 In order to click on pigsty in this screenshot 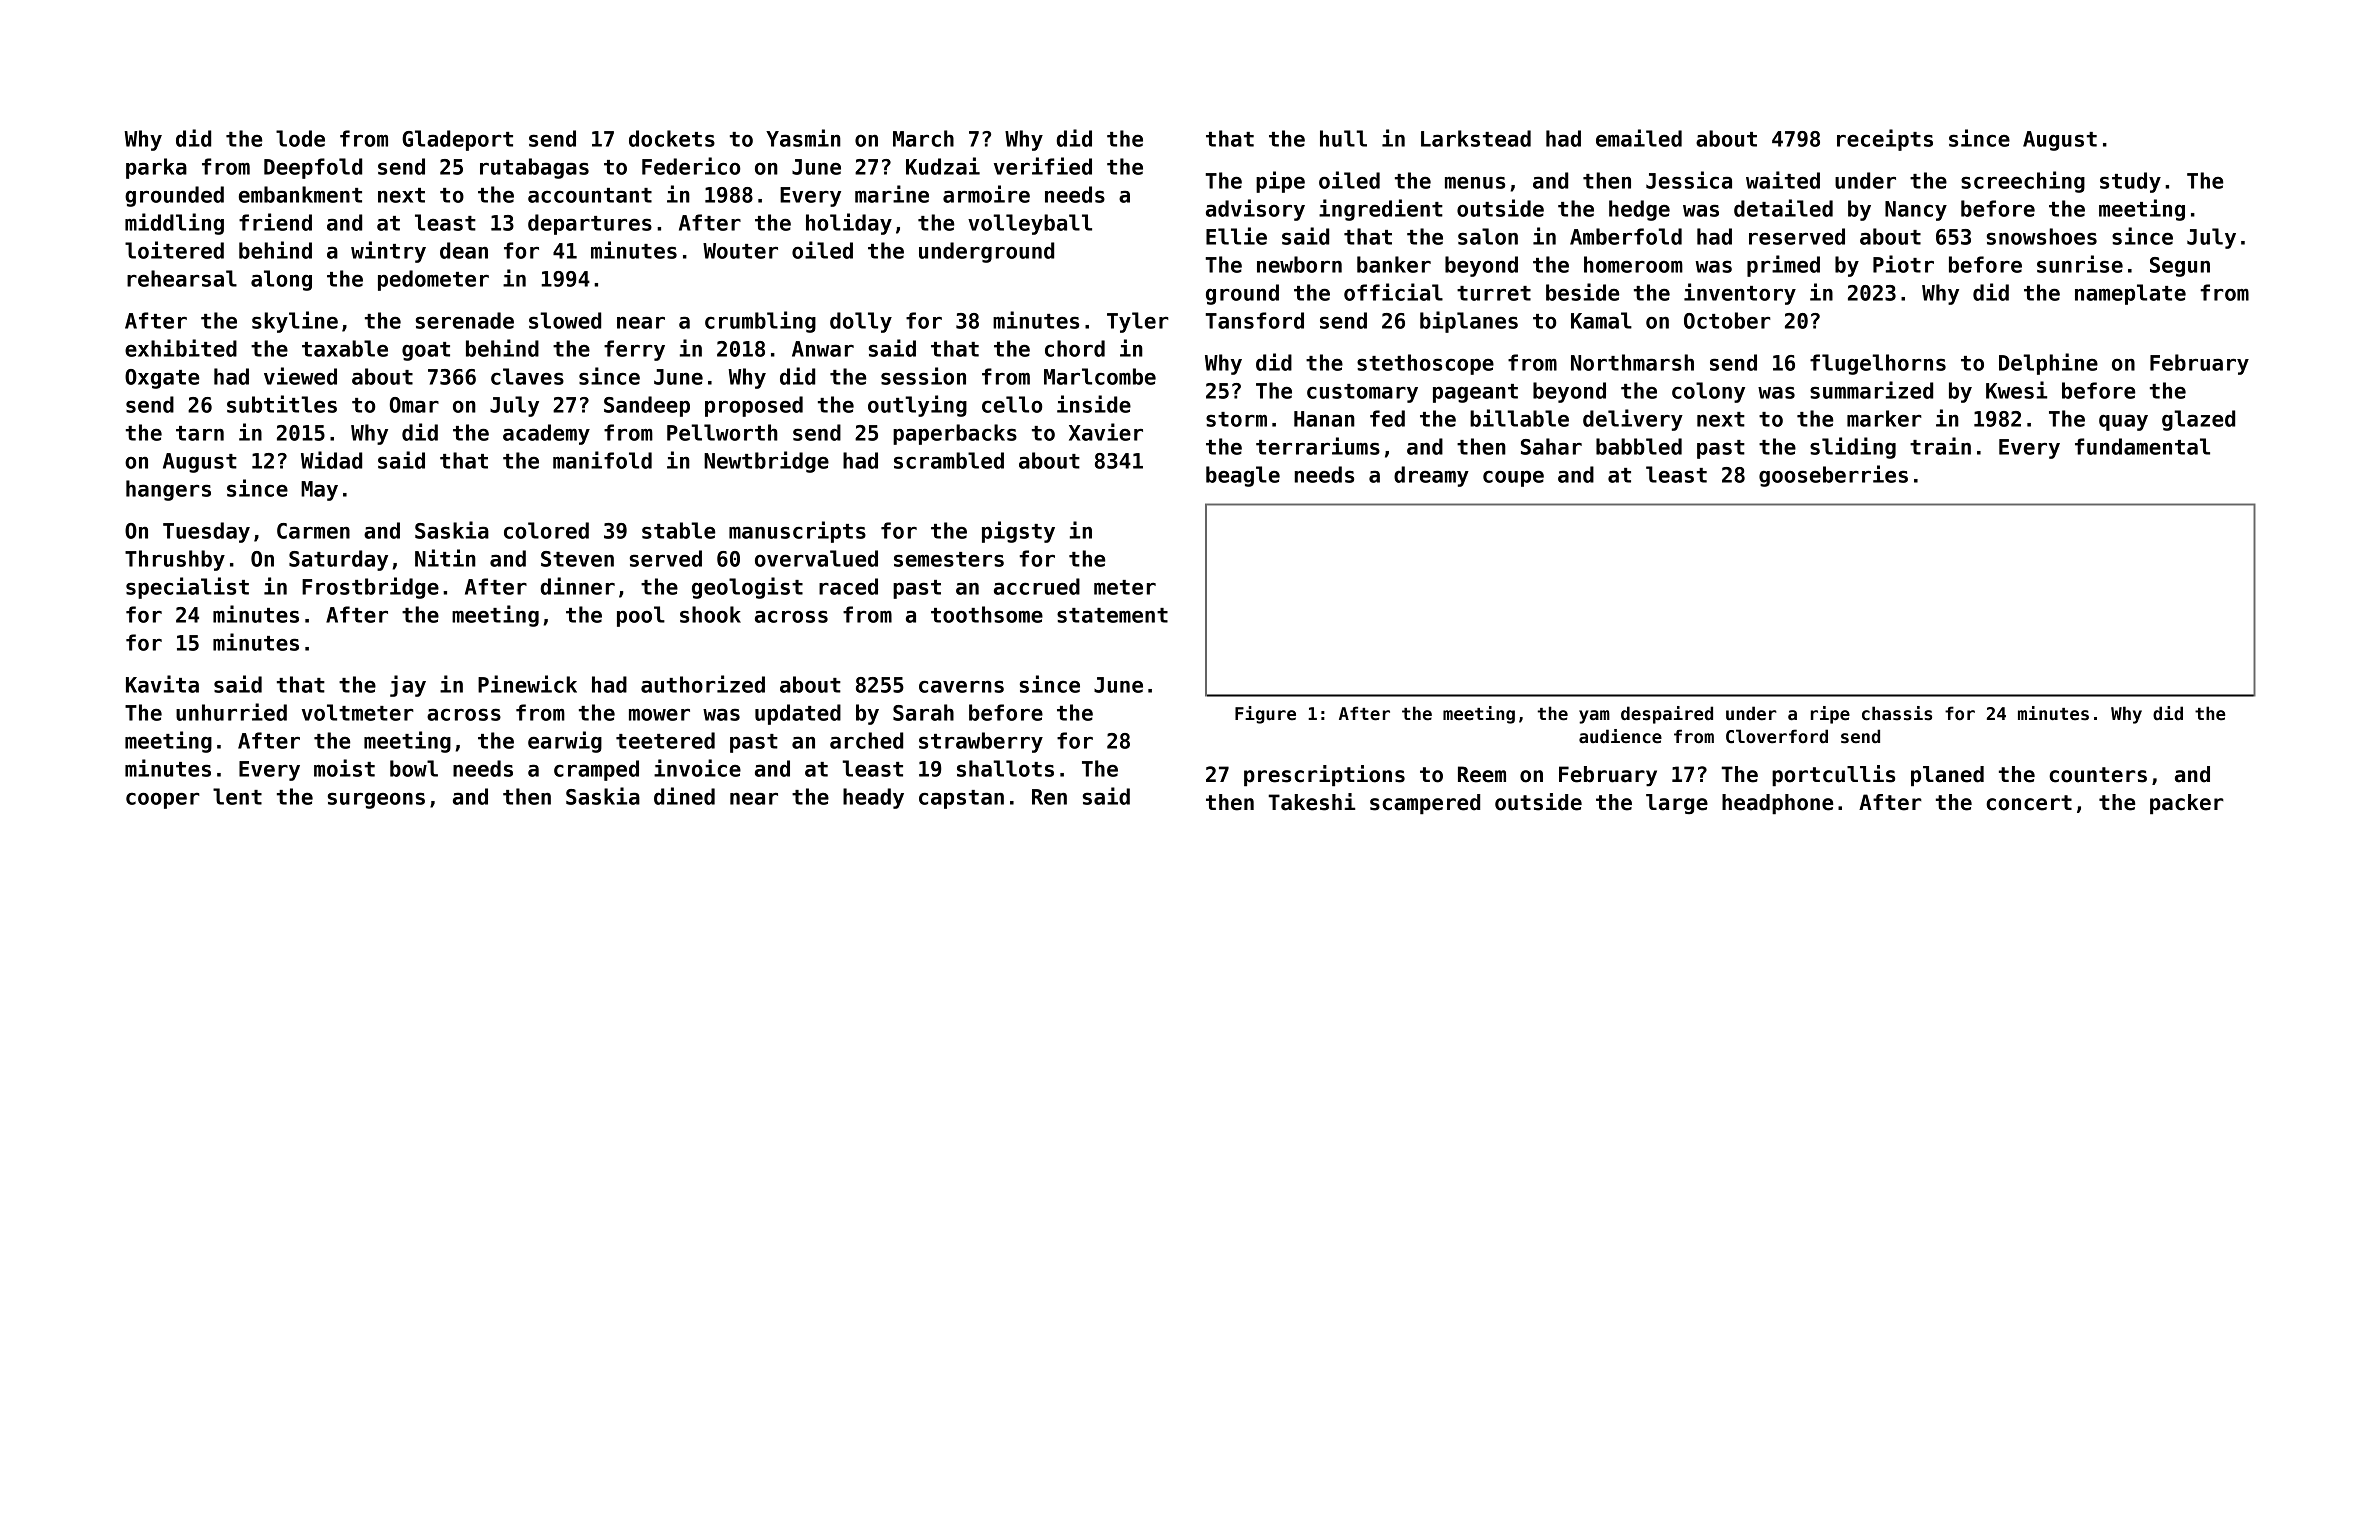, I will do `click(1018, 532)`.
